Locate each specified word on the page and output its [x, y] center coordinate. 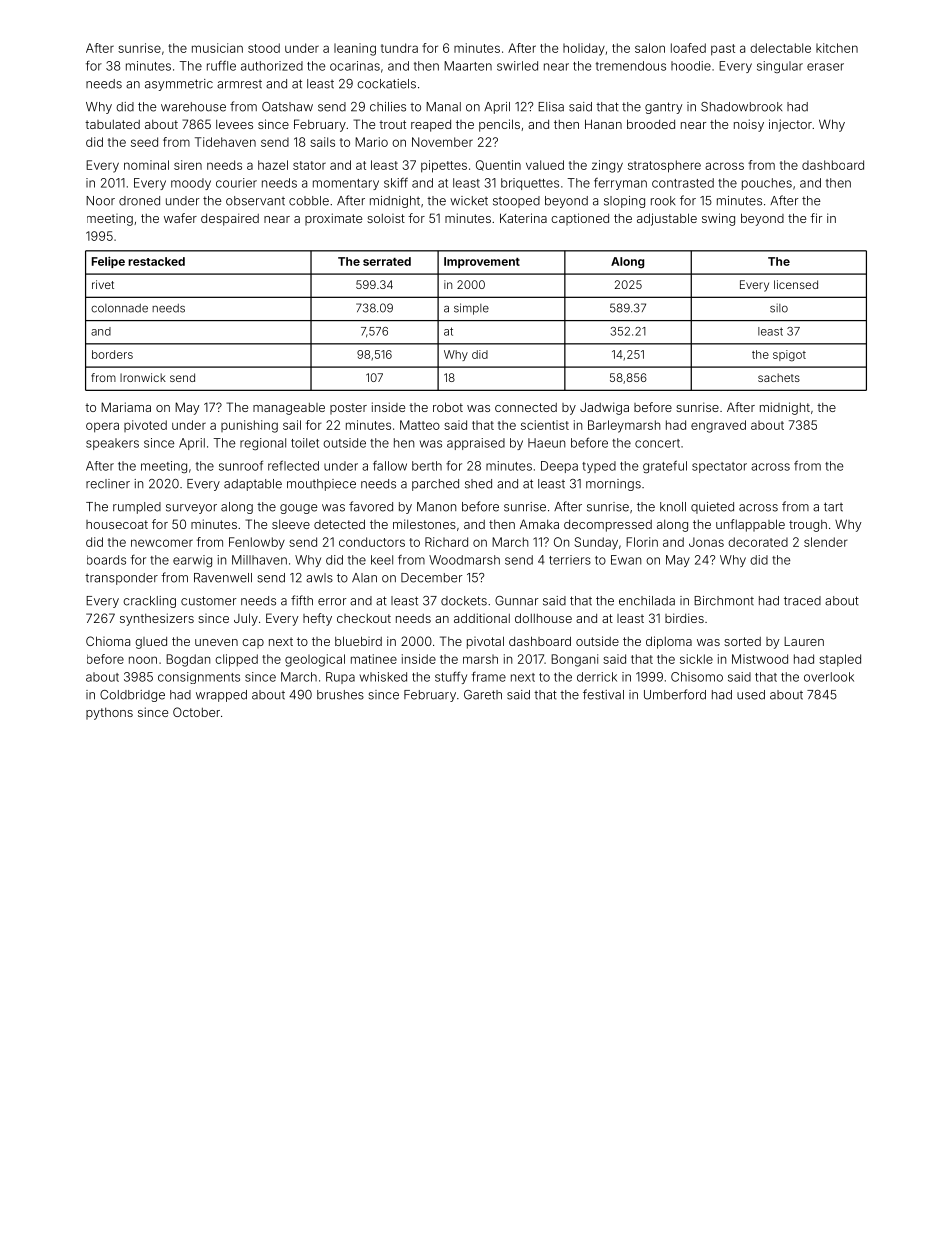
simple [471, 309]
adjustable [667, 219]
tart [833, 507]
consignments [199, 678]
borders [112, 354]
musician [217, 48]
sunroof [241, 465]
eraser [825, 67]
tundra [399, 48]
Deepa [559, 467]
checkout [364, 618]
